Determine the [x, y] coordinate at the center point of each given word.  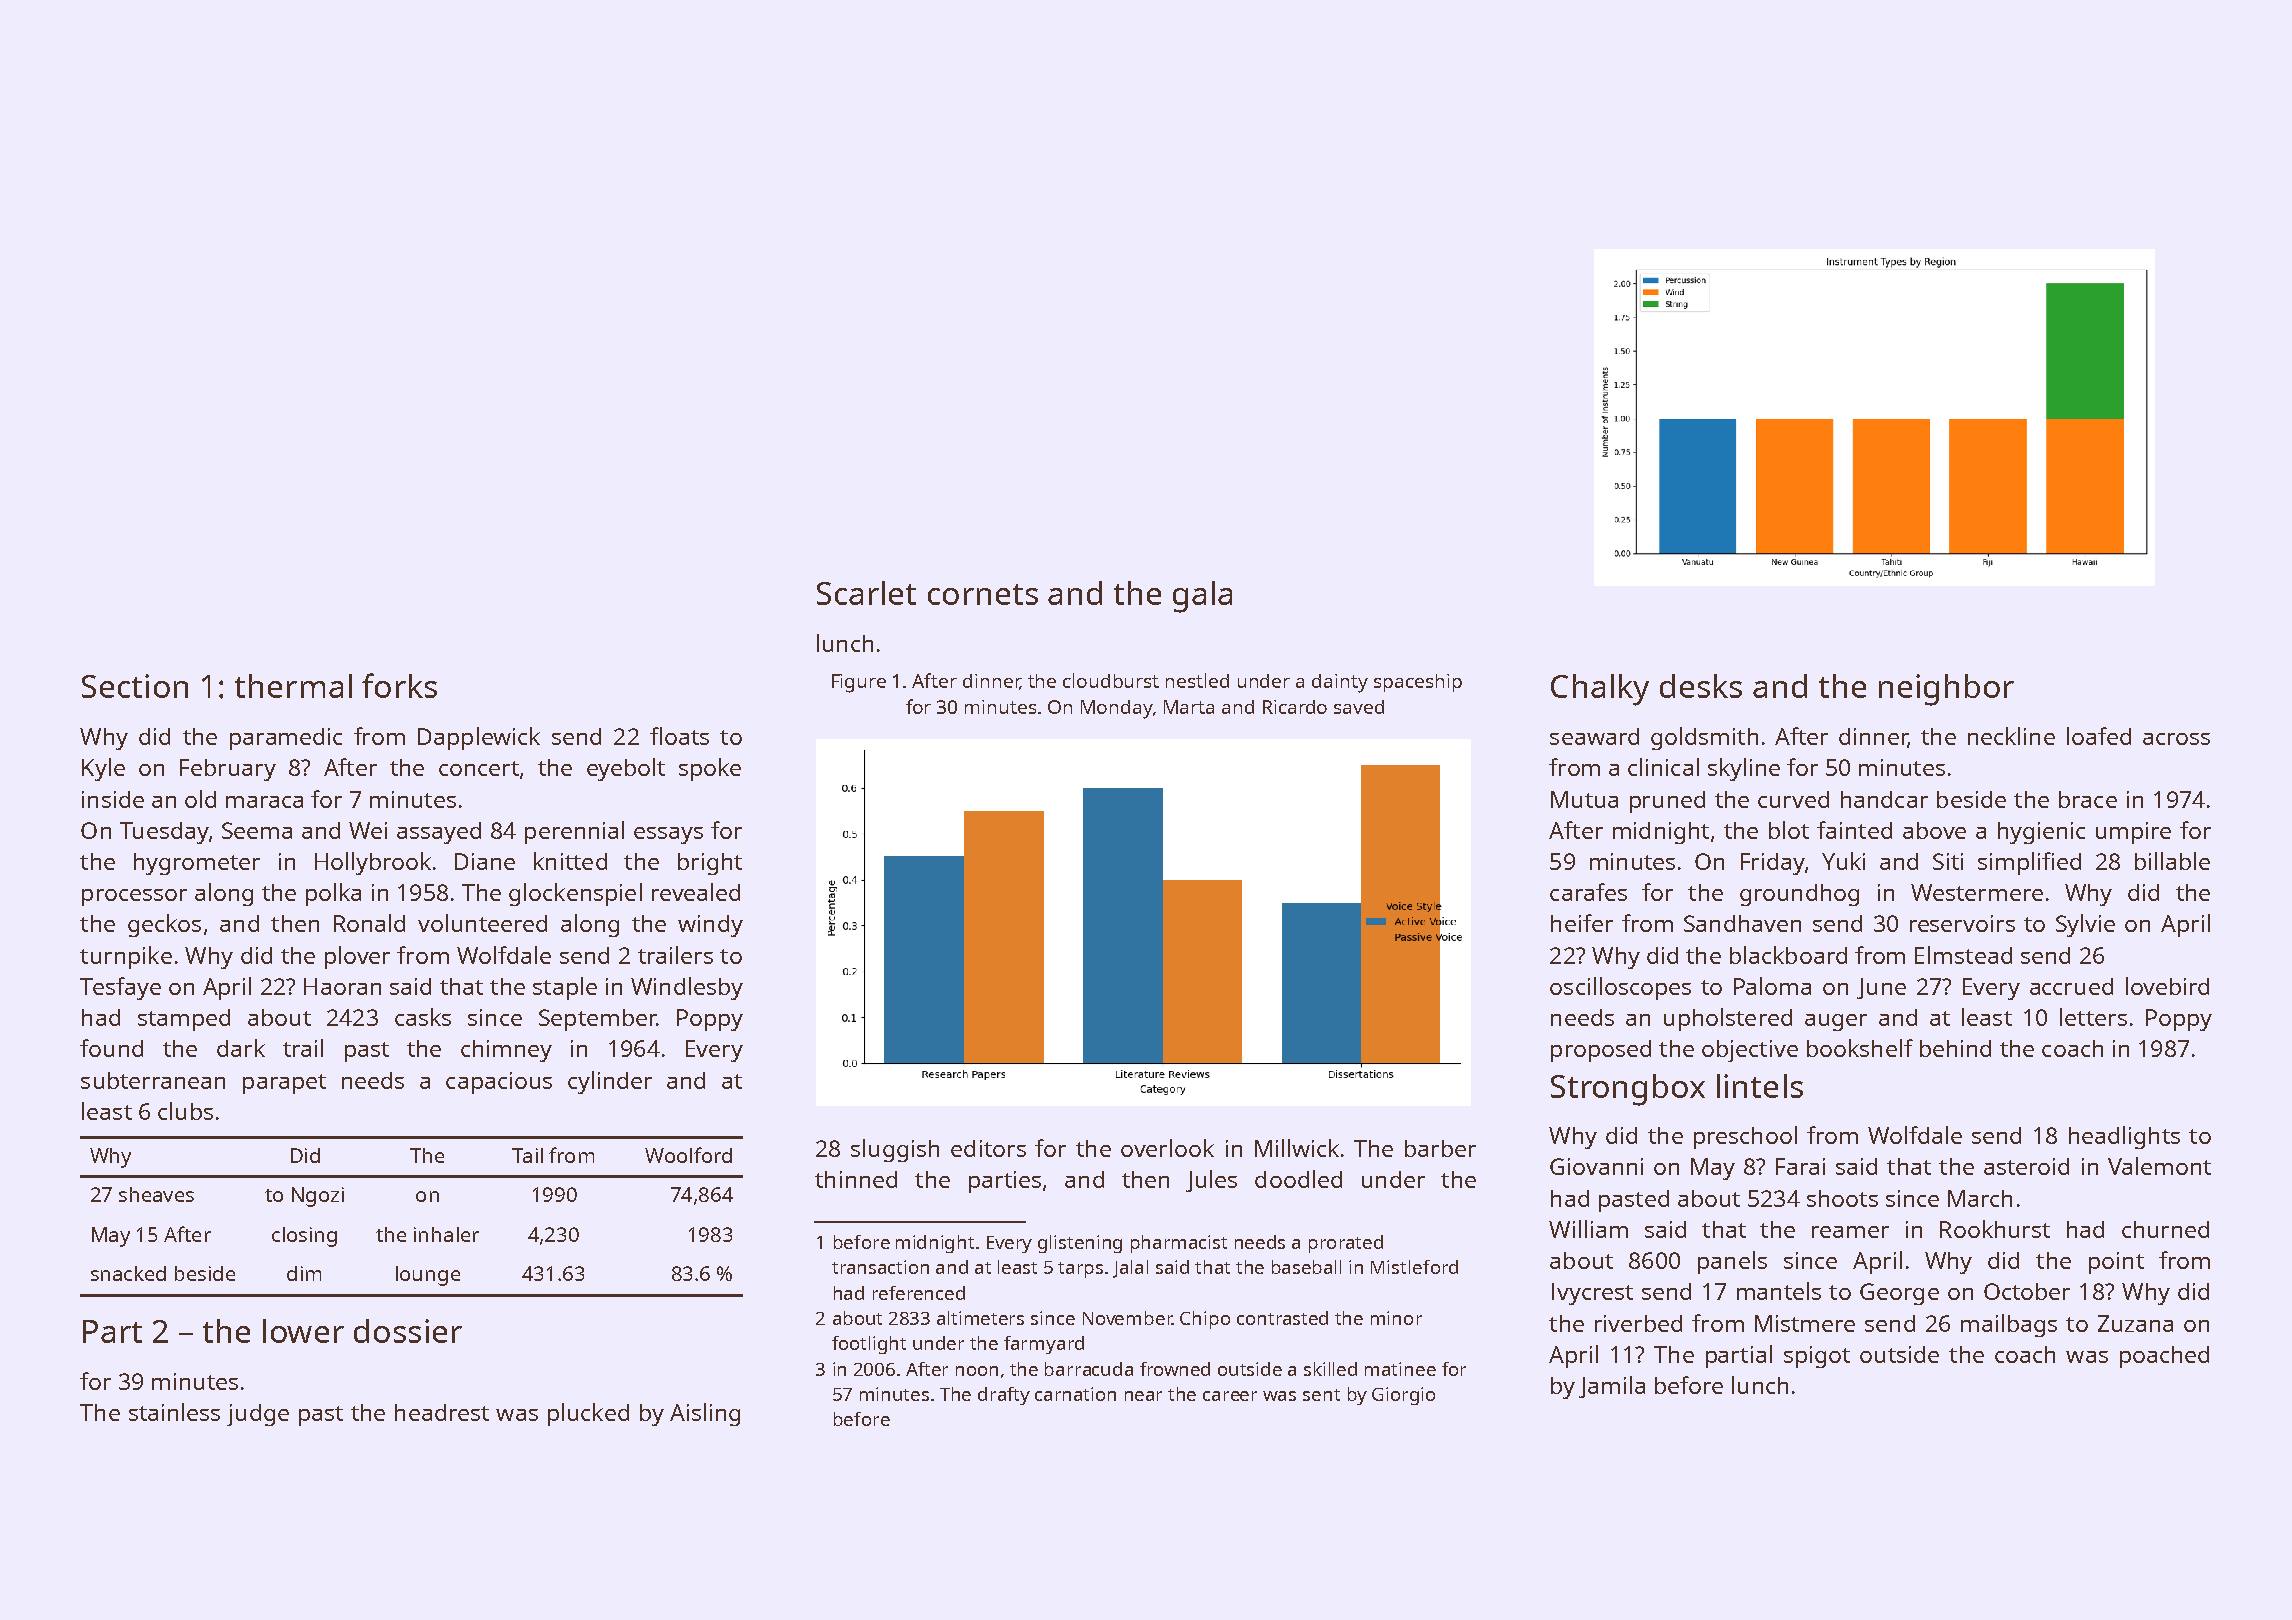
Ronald [369, 923]
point [2116, 1263]
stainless [174, 1412]
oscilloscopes [1620, 988]
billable [2172, 861]
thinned [856, 1179]
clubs [185, 1111]
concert [479, 768]
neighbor [1946, 690]
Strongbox [1628, 1090]
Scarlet [866, 593]
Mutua [1584, 799]
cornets [983, 594]
